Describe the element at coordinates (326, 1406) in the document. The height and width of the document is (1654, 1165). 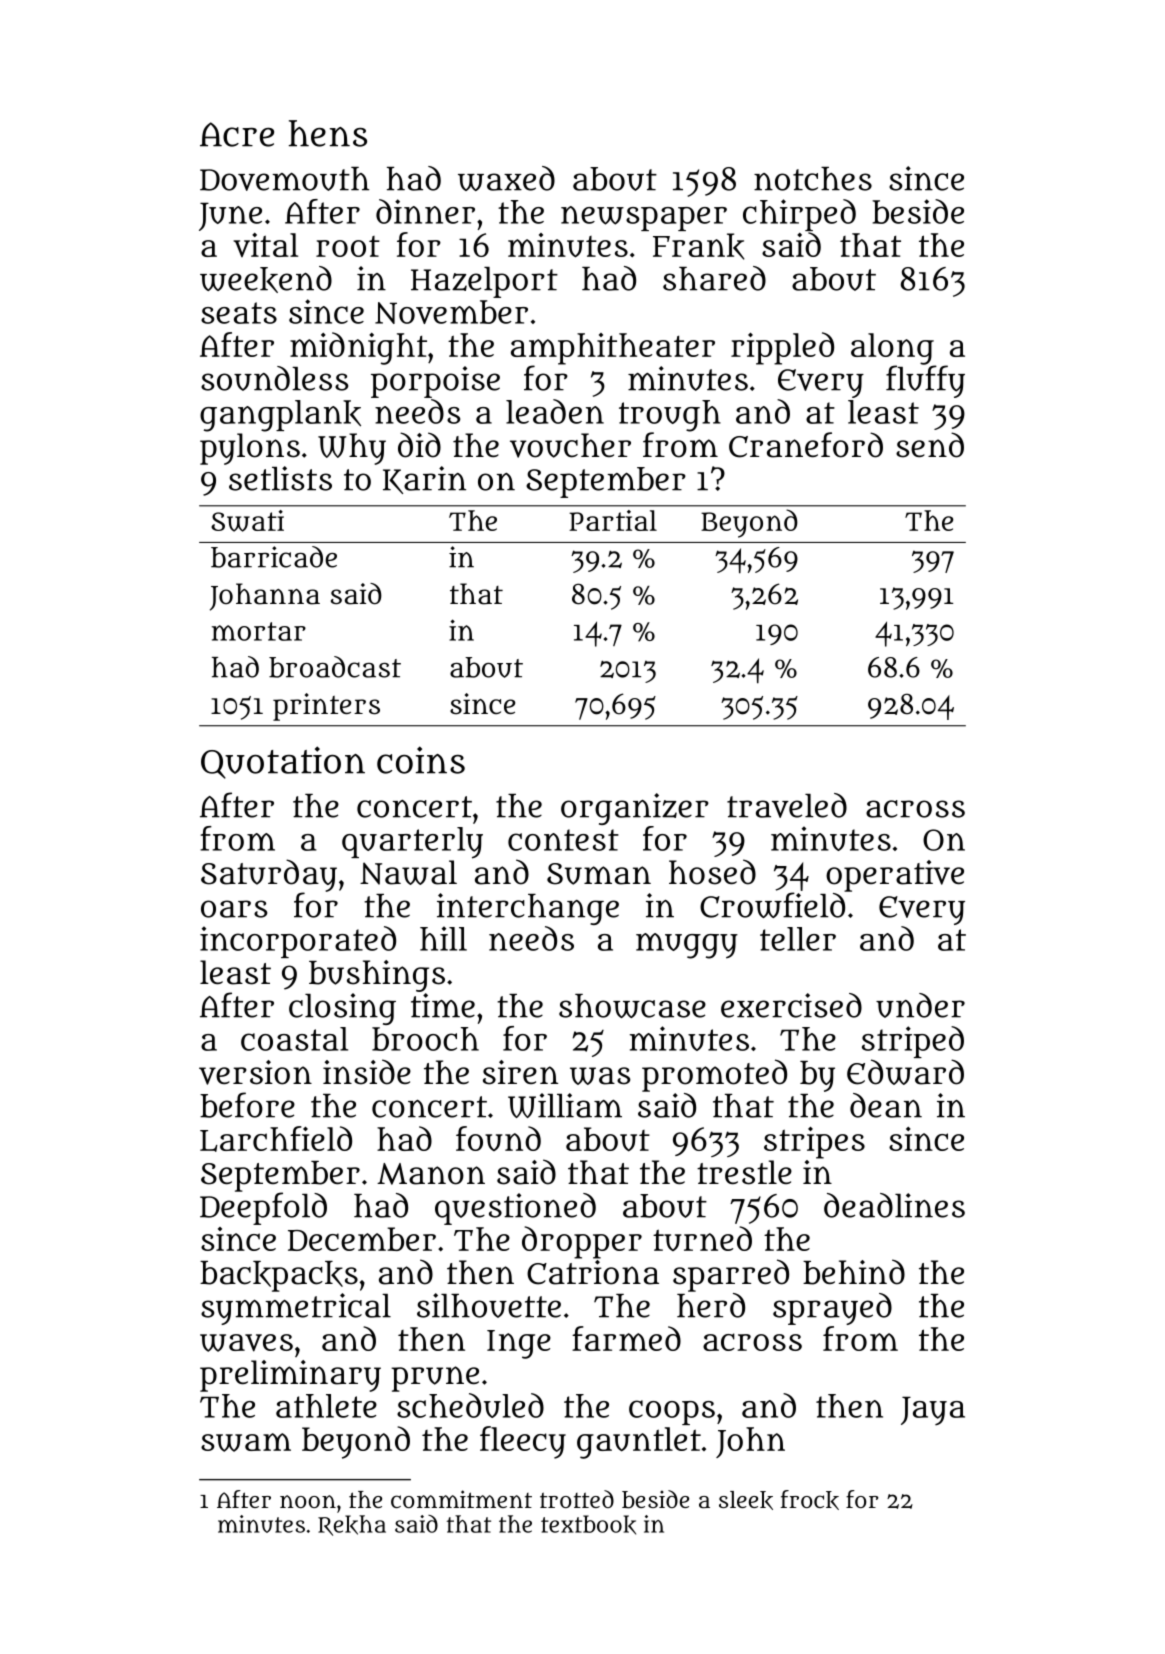
I see `athlete` at that location.
